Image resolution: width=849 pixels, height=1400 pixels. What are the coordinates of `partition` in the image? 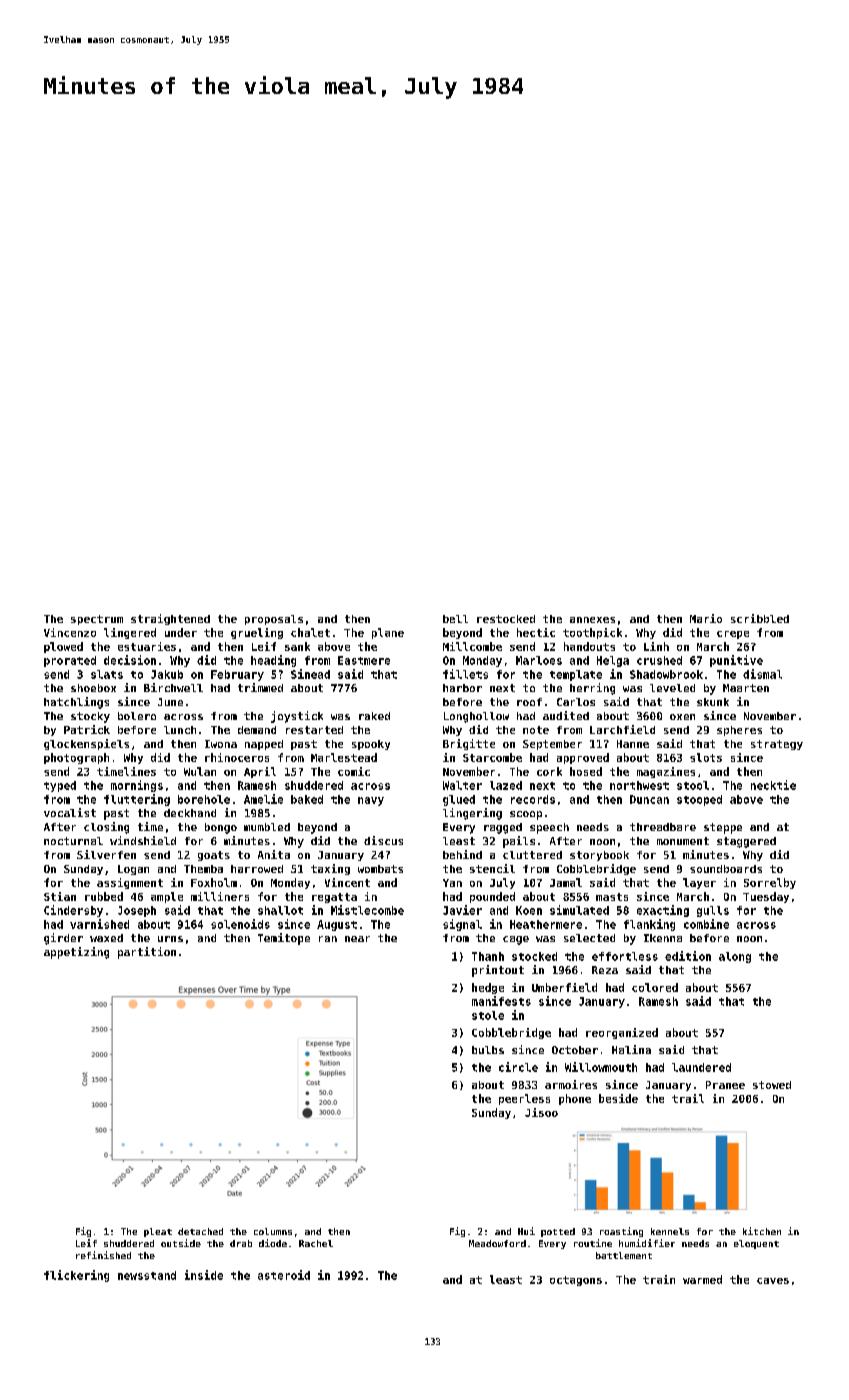 It's located at (147, 953).
